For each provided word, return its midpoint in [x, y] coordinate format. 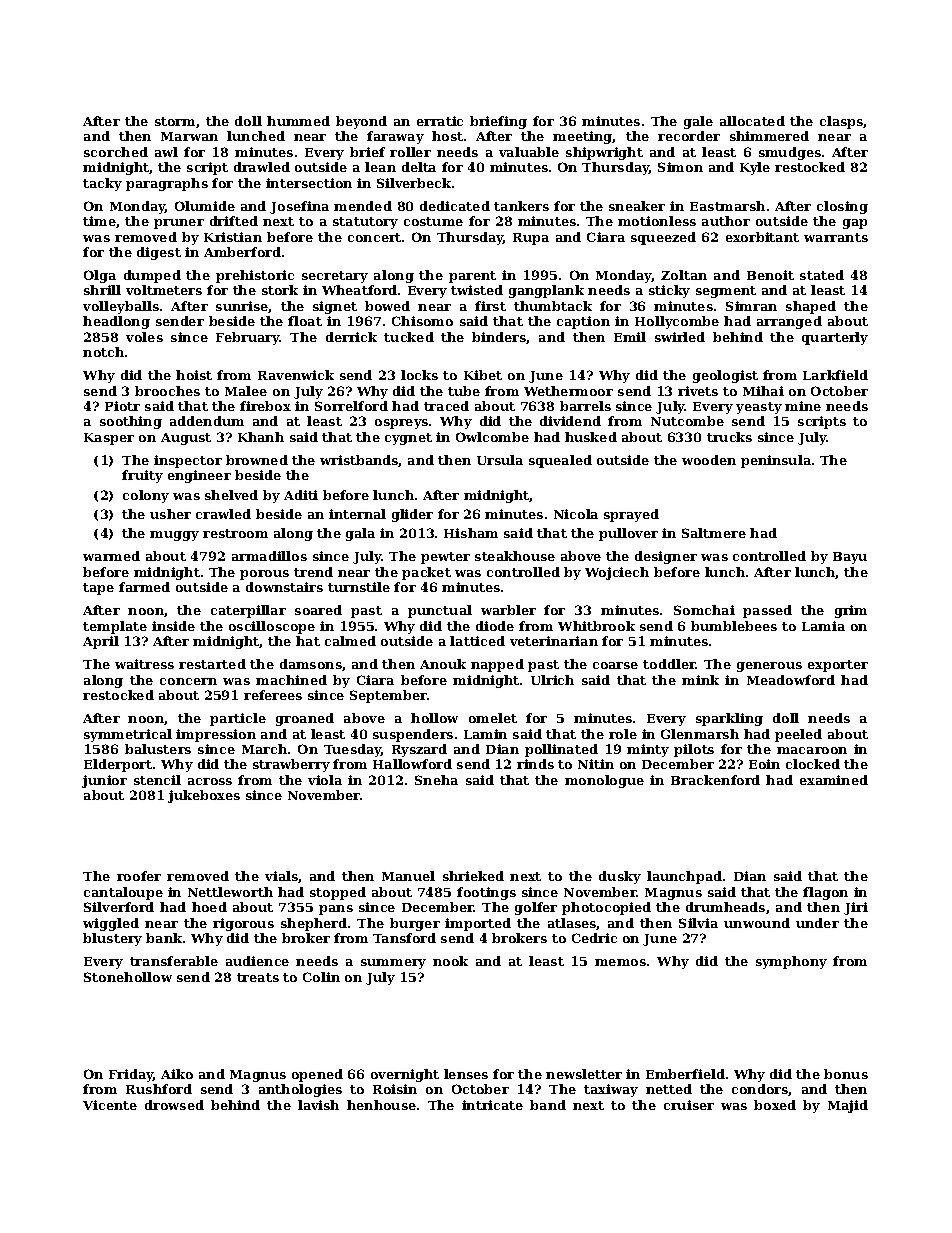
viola [325, 780]
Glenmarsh [700, 734]
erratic [440, 121]
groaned [305, 719]
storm [175, 121]
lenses [466, 1074]
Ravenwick [296, 375]
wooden [709, 460]
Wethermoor [568, 391]
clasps [842, 122]
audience [257, 961]
